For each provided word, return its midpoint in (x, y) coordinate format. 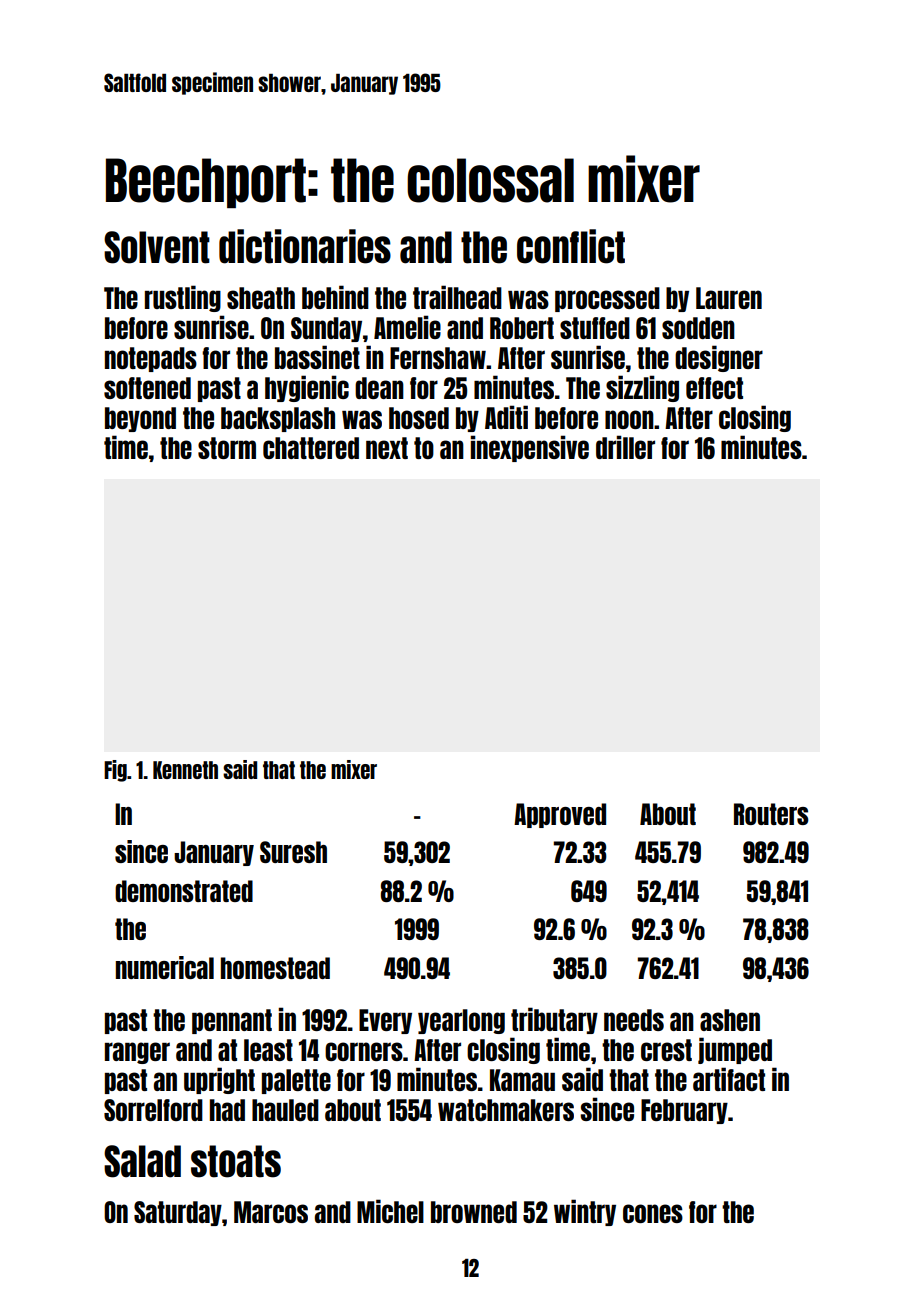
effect (714, 388)
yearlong (461, 1021)
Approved (560, 815)
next (387, 448)
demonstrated (184, 891)
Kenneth (185, 770)
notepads (151, 359)
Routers (771, 814)
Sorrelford (153, 1110)
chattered (311, 448)
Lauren (729, 298)
